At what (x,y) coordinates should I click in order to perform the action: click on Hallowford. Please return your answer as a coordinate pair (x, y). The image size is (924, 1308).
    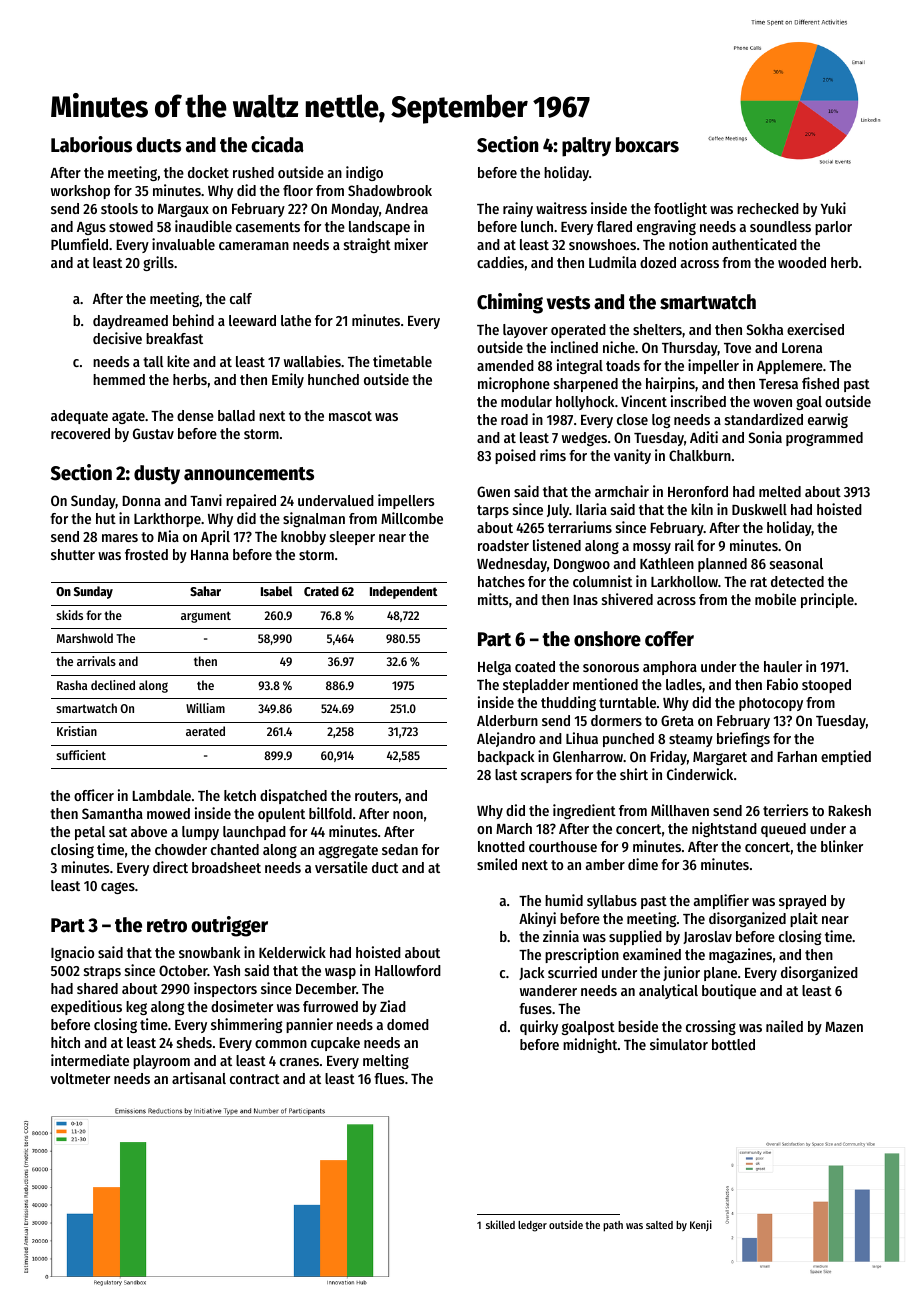
    Looking at the image, I should click on (408, 970).
